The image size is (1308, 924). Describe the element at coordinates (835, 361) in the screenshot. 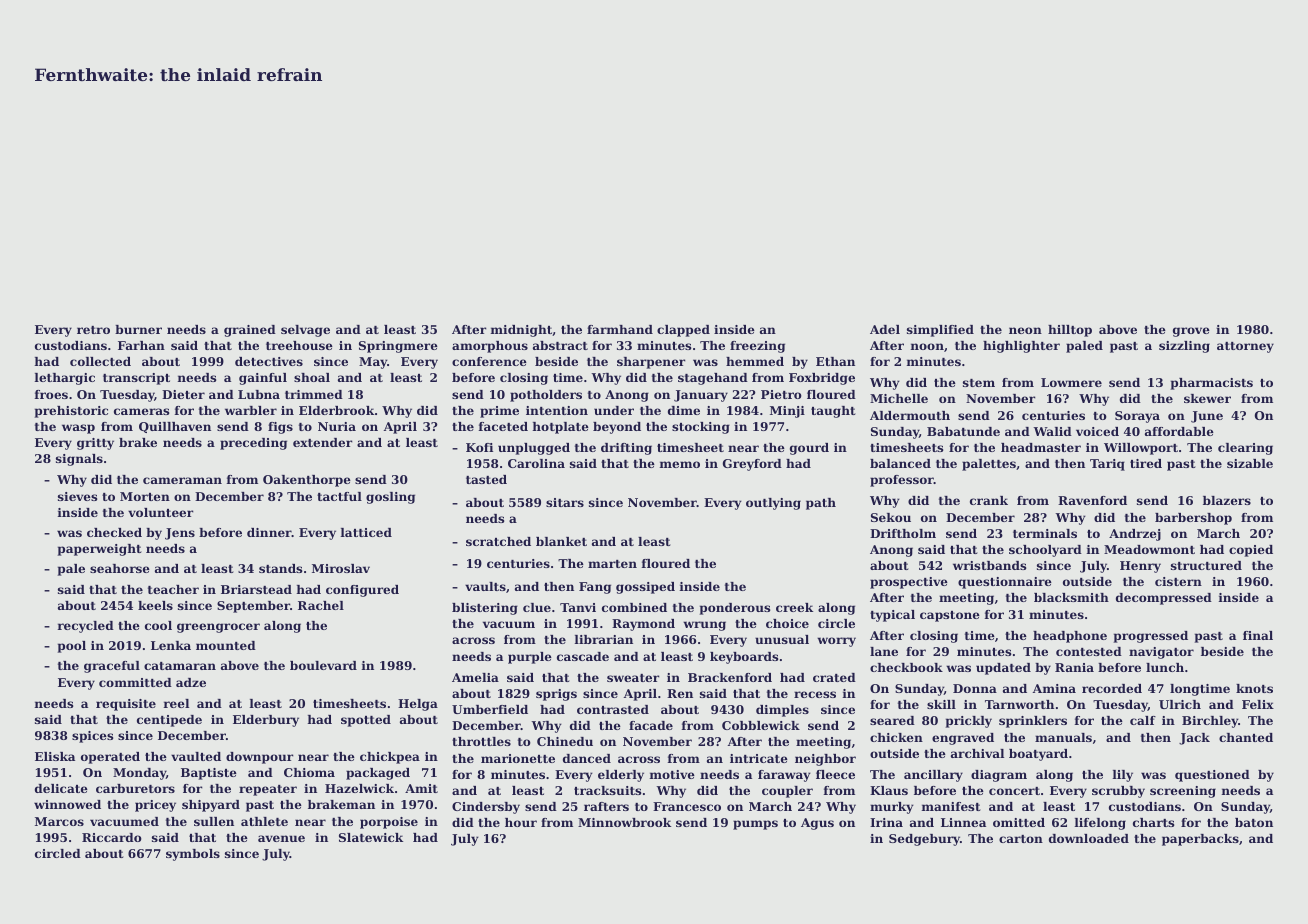

I see `Ethan` at that location.
